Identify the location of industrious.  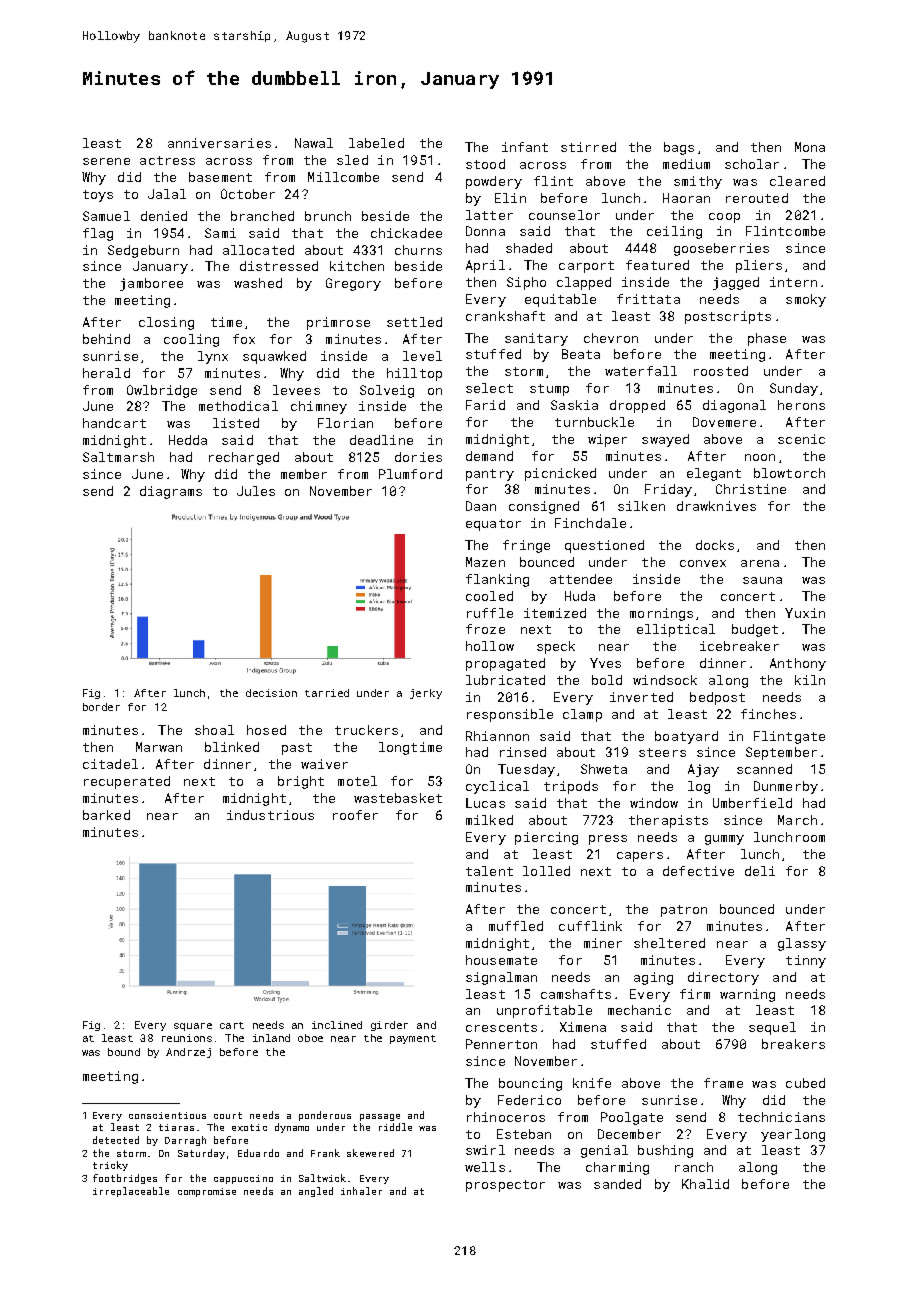
(270, 815).
